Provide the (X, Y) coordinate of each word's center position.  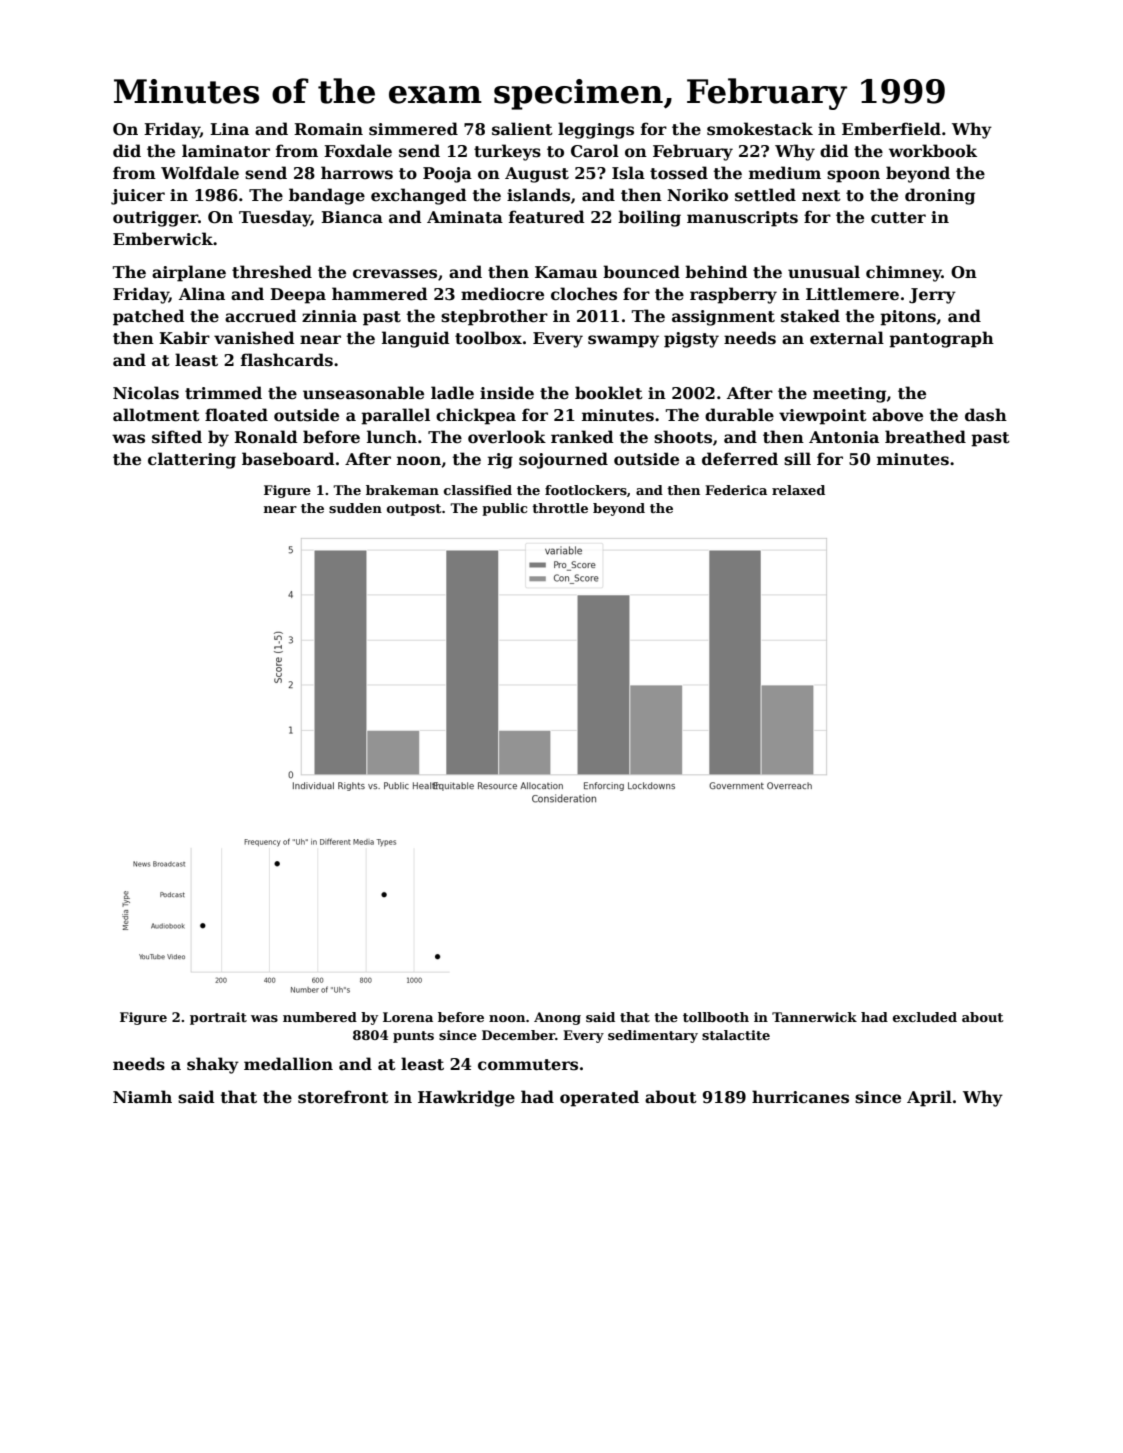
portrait (218, 1018)
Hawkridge (466, 1098)
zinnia (329, 316)
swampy (623, 341)
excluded (925, 1017)
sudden (355, 508)
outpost (414, 510)
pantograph (941, 339)
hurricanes (800, 1097)
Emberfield (891, 129)
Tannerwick (814, 1017)
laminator (226, 151)
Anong (557, 1018)
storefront (343, 1097)
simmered (413, 129)
